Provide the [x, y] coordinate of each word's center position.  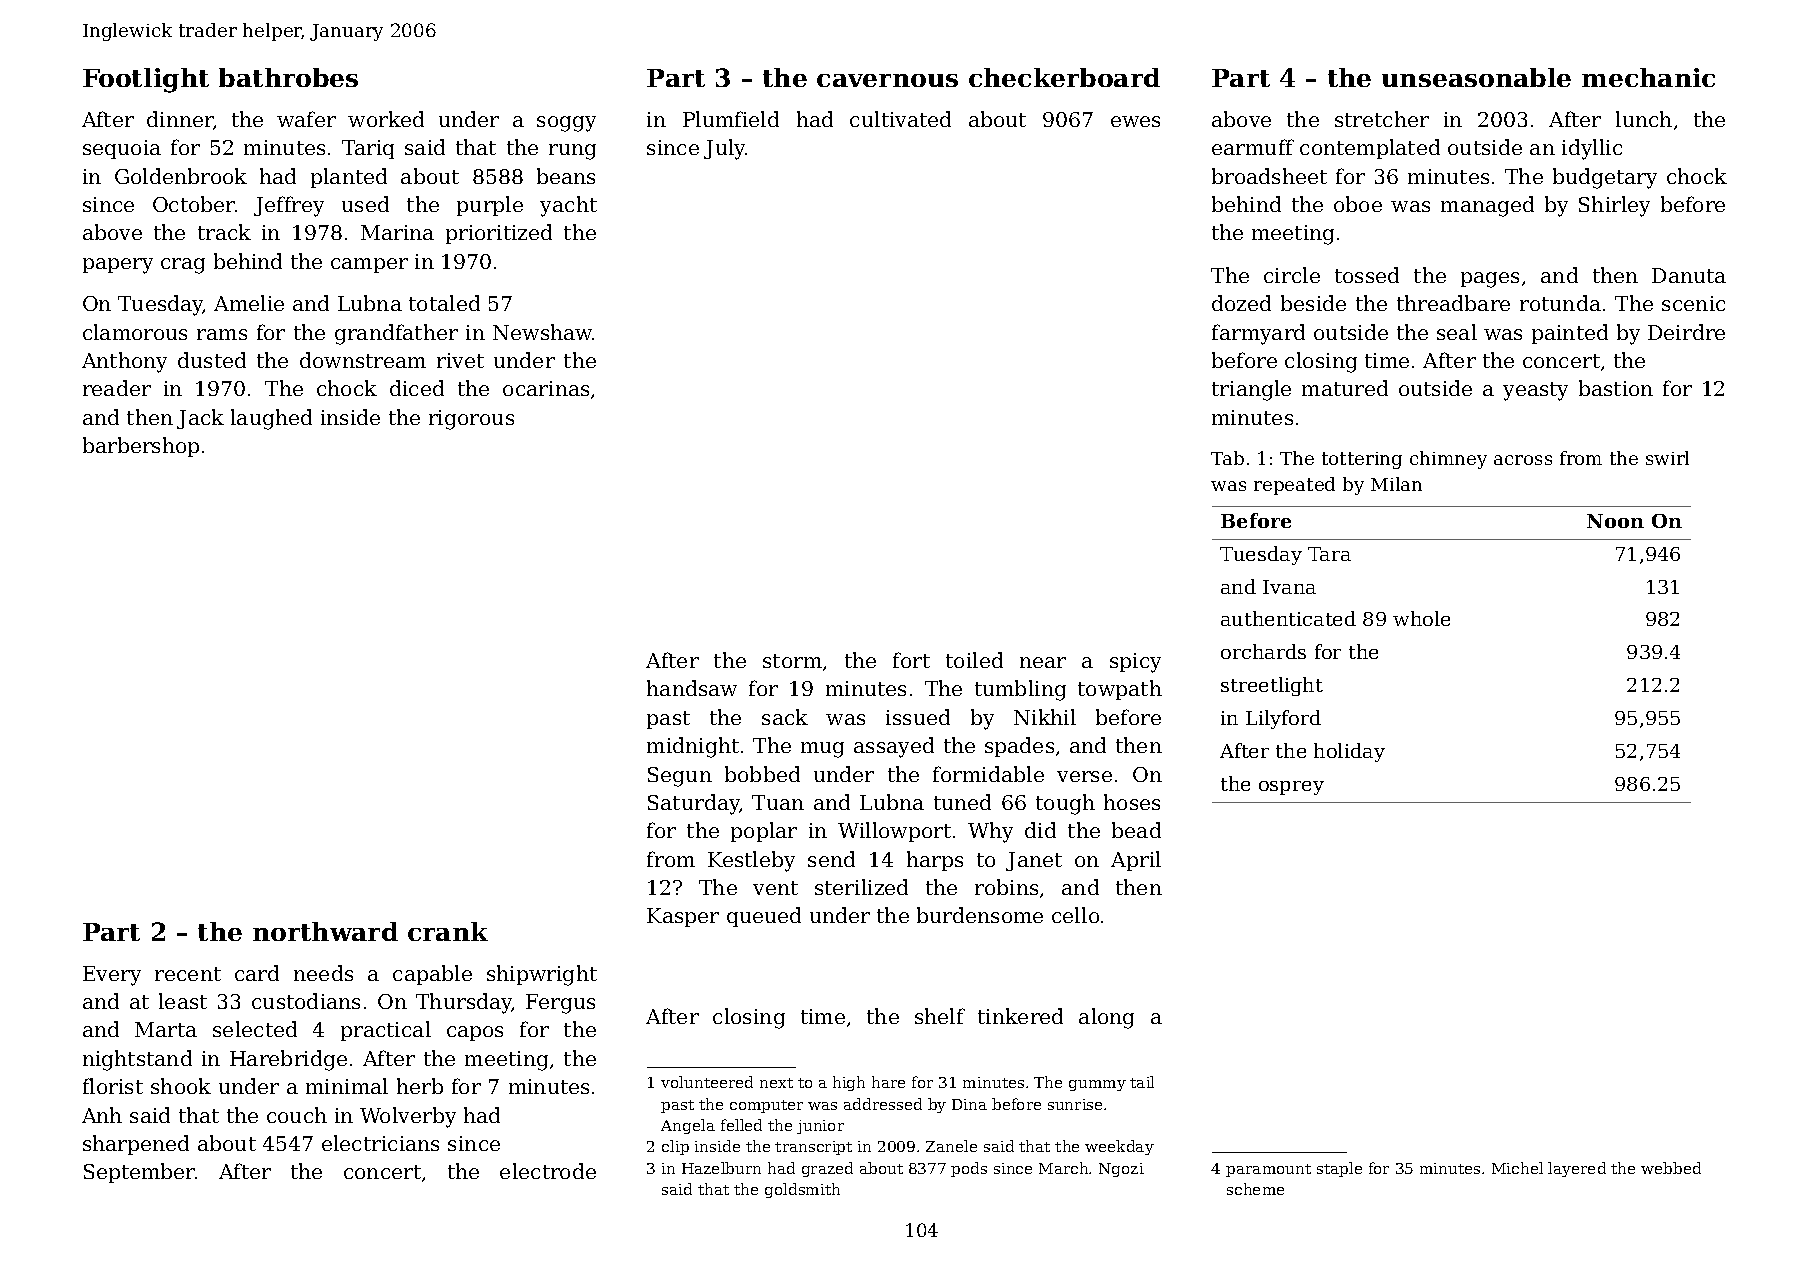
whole [1421, 618]
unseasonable [1476, 77]
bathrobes [288, 77]
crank [448, 931]
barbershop [141, 447]
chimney [1448, 460]
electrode [548, 1171]
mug [822, 750]
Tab [1227, 458]
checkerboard [1064, 77]
